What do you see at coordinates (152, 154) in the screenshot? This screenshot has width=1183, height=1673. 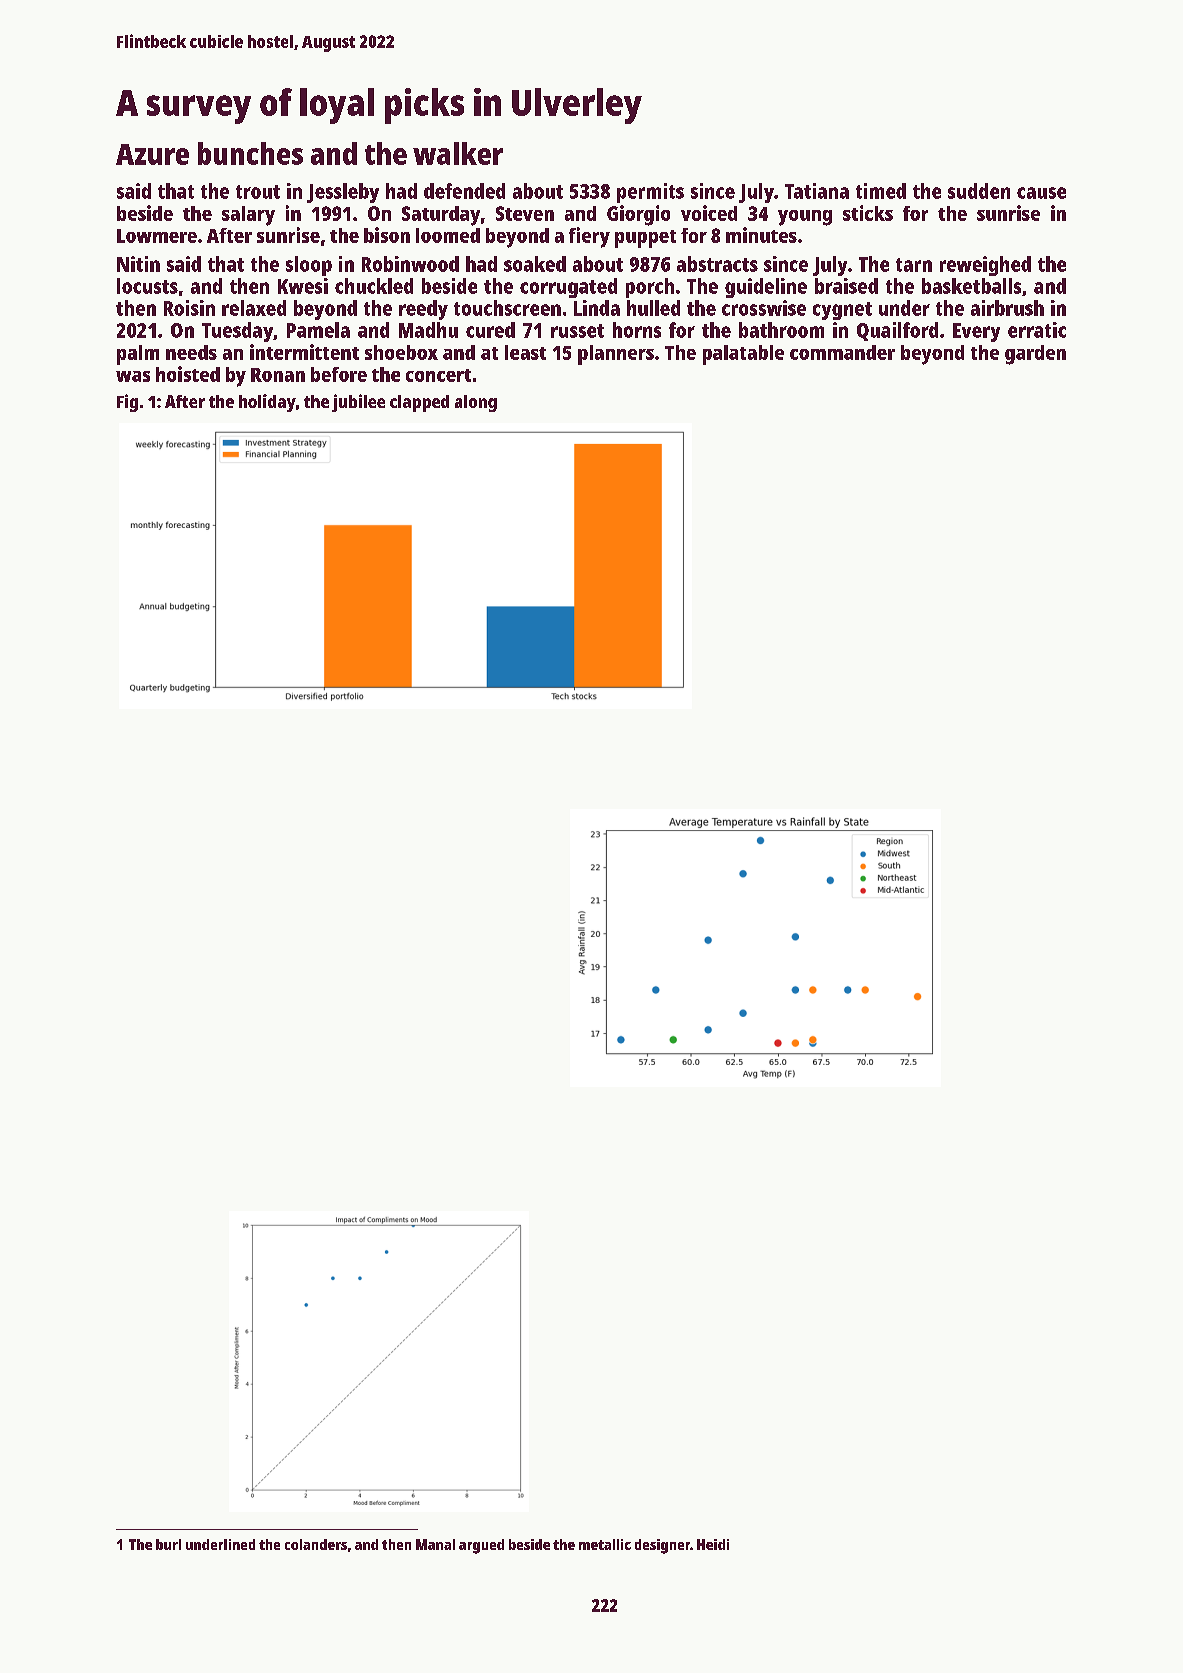 I see `Azure` at bounding box center [152, 154].
